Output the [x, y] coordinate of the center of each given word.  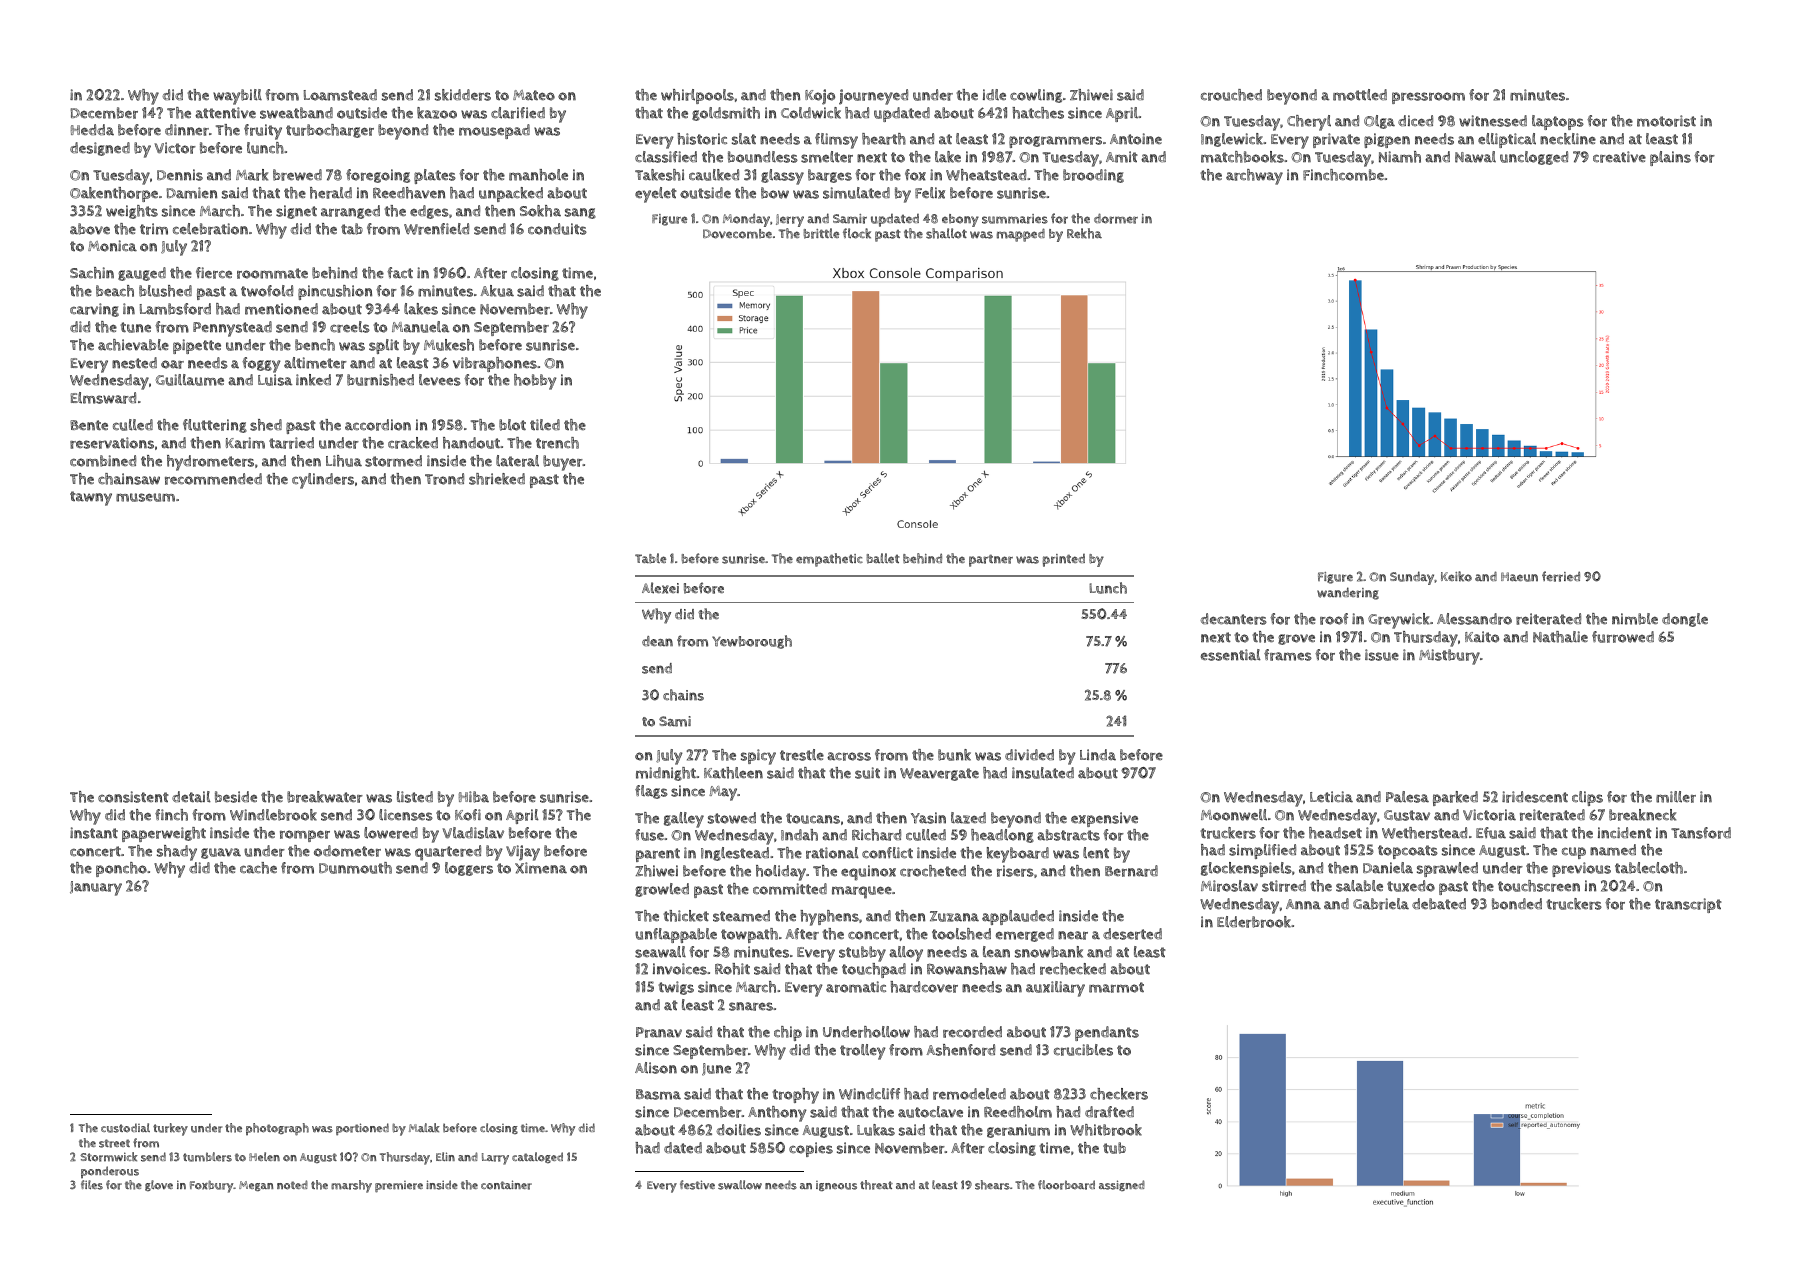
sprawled [1447, 869]
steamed [741, 916]
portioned [362, 1129]
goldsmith [726, 114]
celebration [210, 229]
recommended [213, 479]
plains [1670, 158]
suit [867, 773]
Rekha [1084, 233]
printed [1064, 560]
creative [1619, 157]
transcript [1688, 905]
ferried [1561, 576]
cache [258, 868]
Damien [192, 193]
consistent [133, 797]
